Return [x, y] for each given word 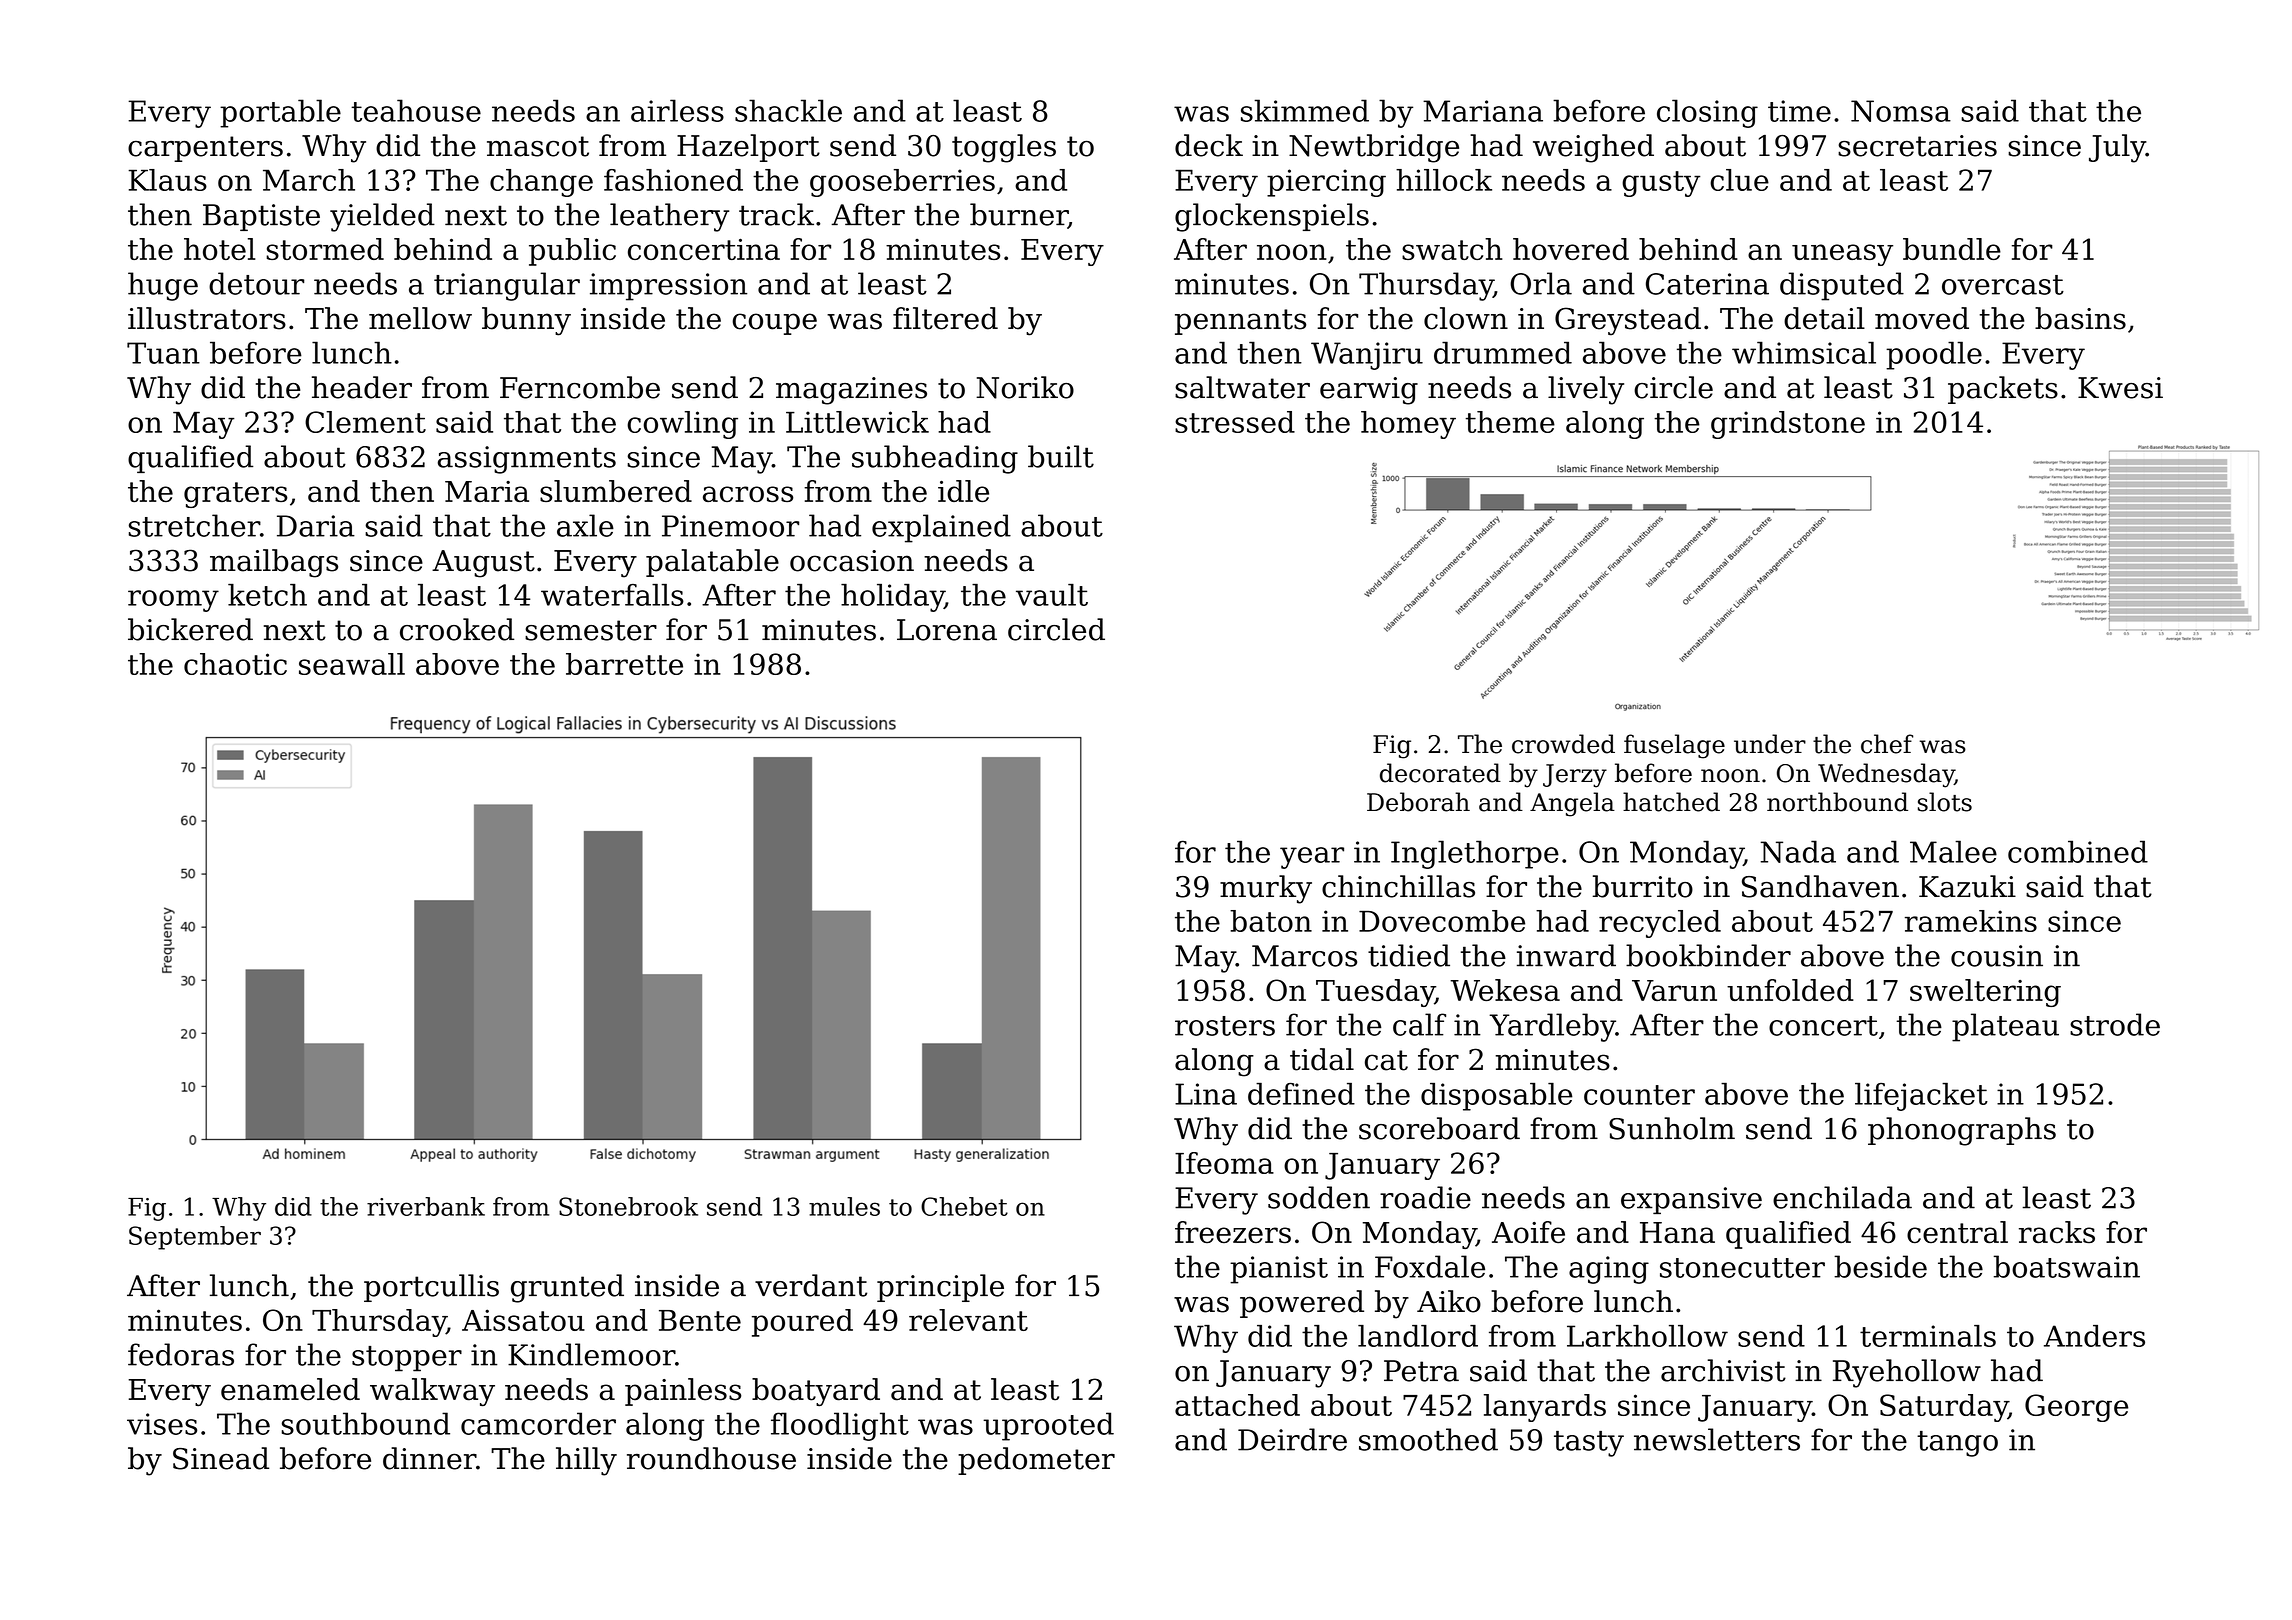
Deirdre [1292, 1439]
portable [280, 113]
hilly [586, 1461]
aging [1609, 1270]
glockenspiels [1272, 217]
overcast [2003, 285]
